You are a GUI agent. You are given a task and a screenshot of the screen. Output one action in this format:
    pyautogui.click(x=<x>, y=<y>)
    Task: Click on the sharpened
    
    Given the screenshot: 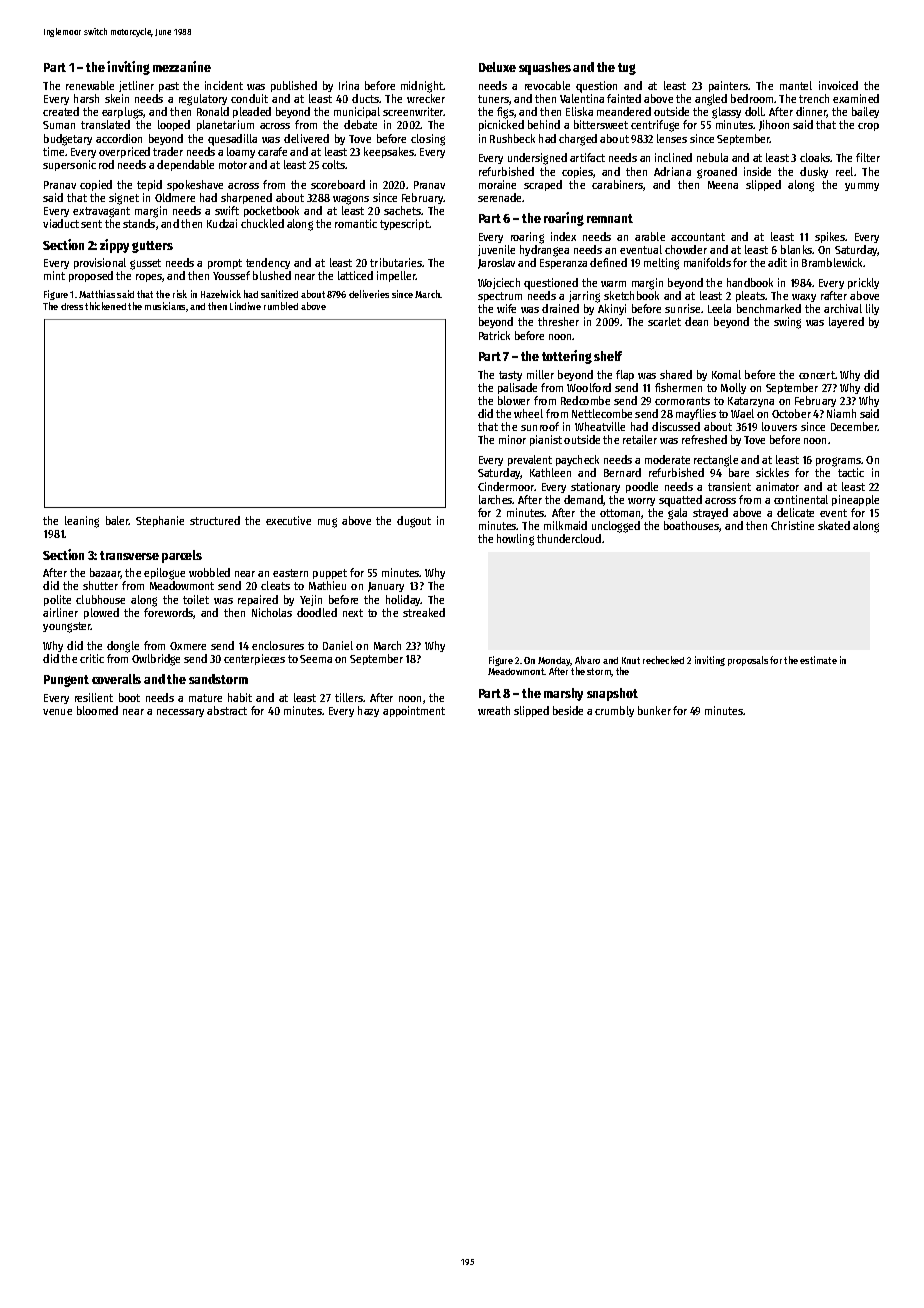 What is the action you would take?
    pyautogui.click(x=246, y=198)
